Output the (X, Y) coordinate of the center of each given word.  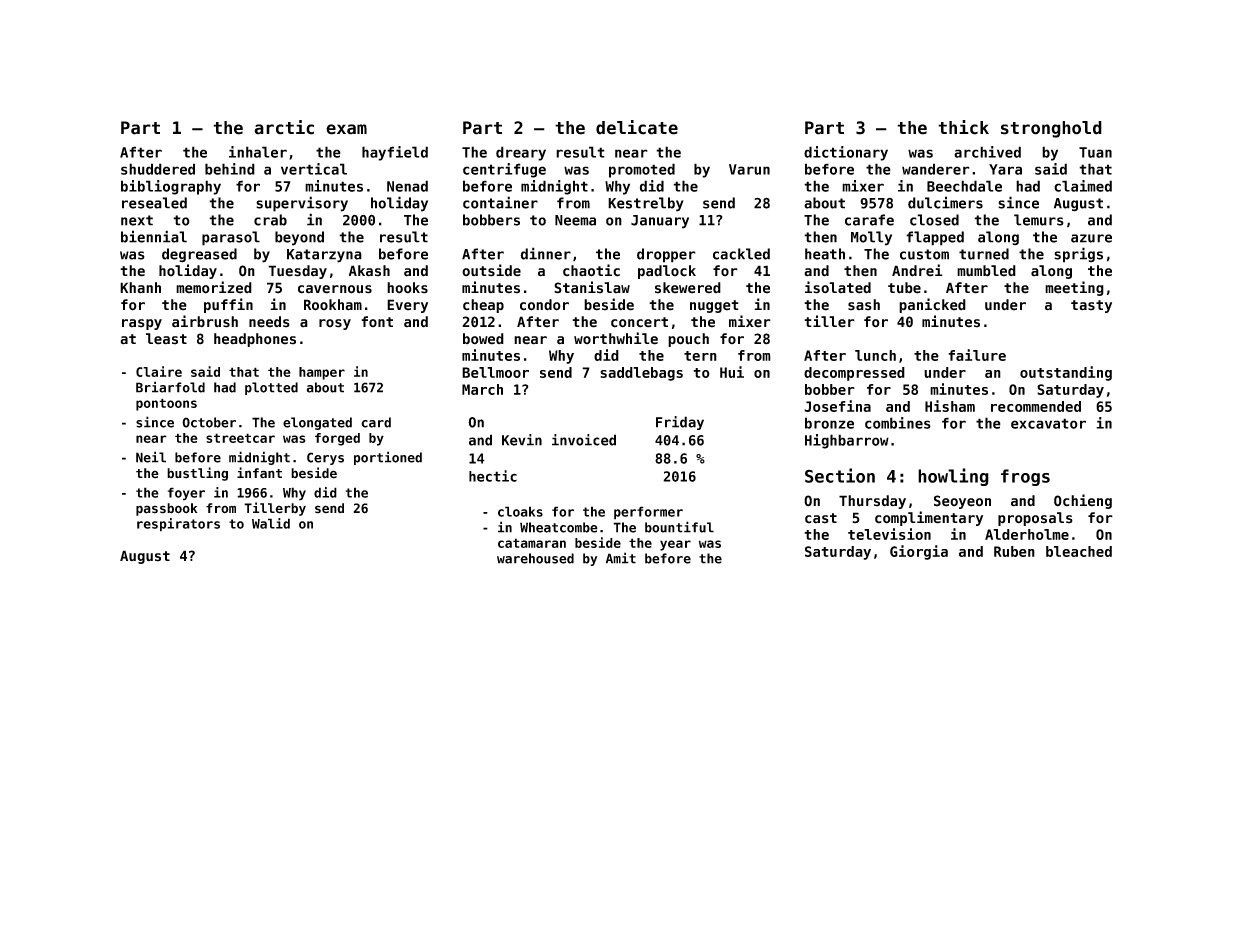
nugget (714, 306)
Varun (749, 169)
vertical (314, 169)
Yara (1005, 169)
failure (977, 355)
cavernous (335, 289)
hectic (493, 476)
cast (821, 518)
